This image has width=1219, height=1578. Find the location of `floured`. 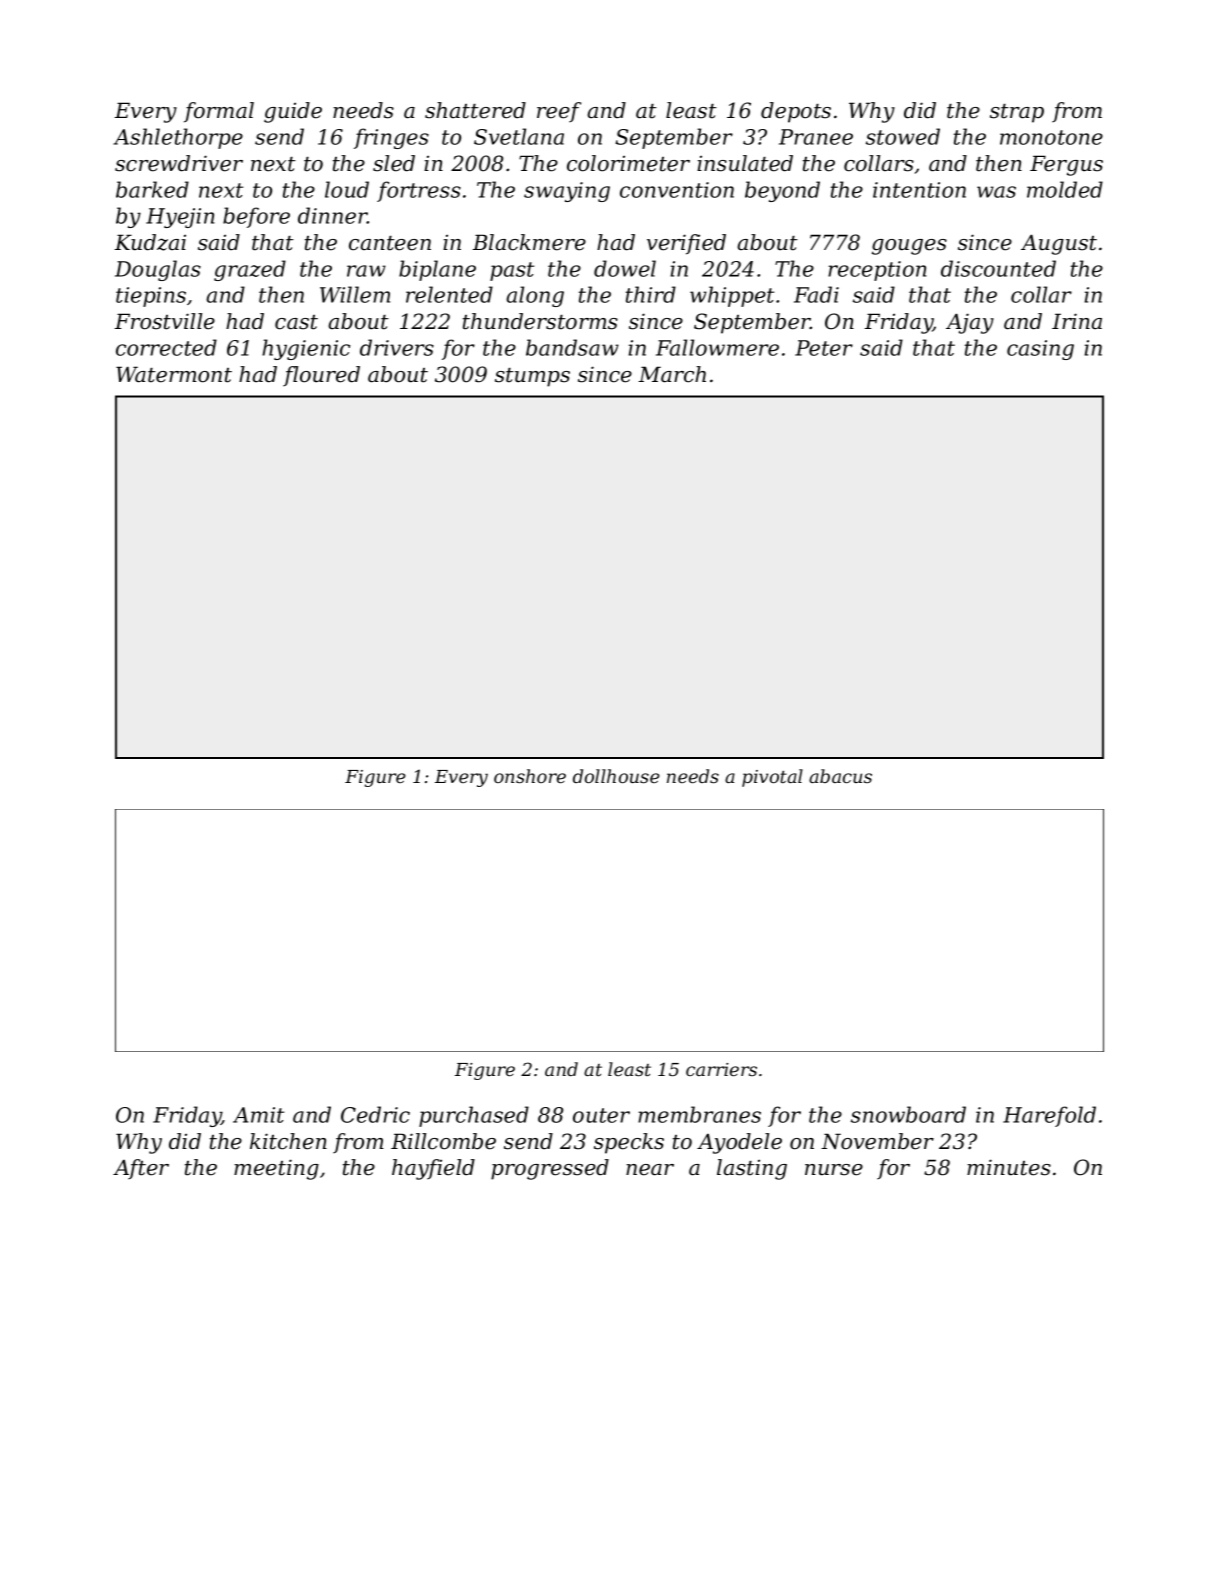

floured is located at coordinates (321, 376).
